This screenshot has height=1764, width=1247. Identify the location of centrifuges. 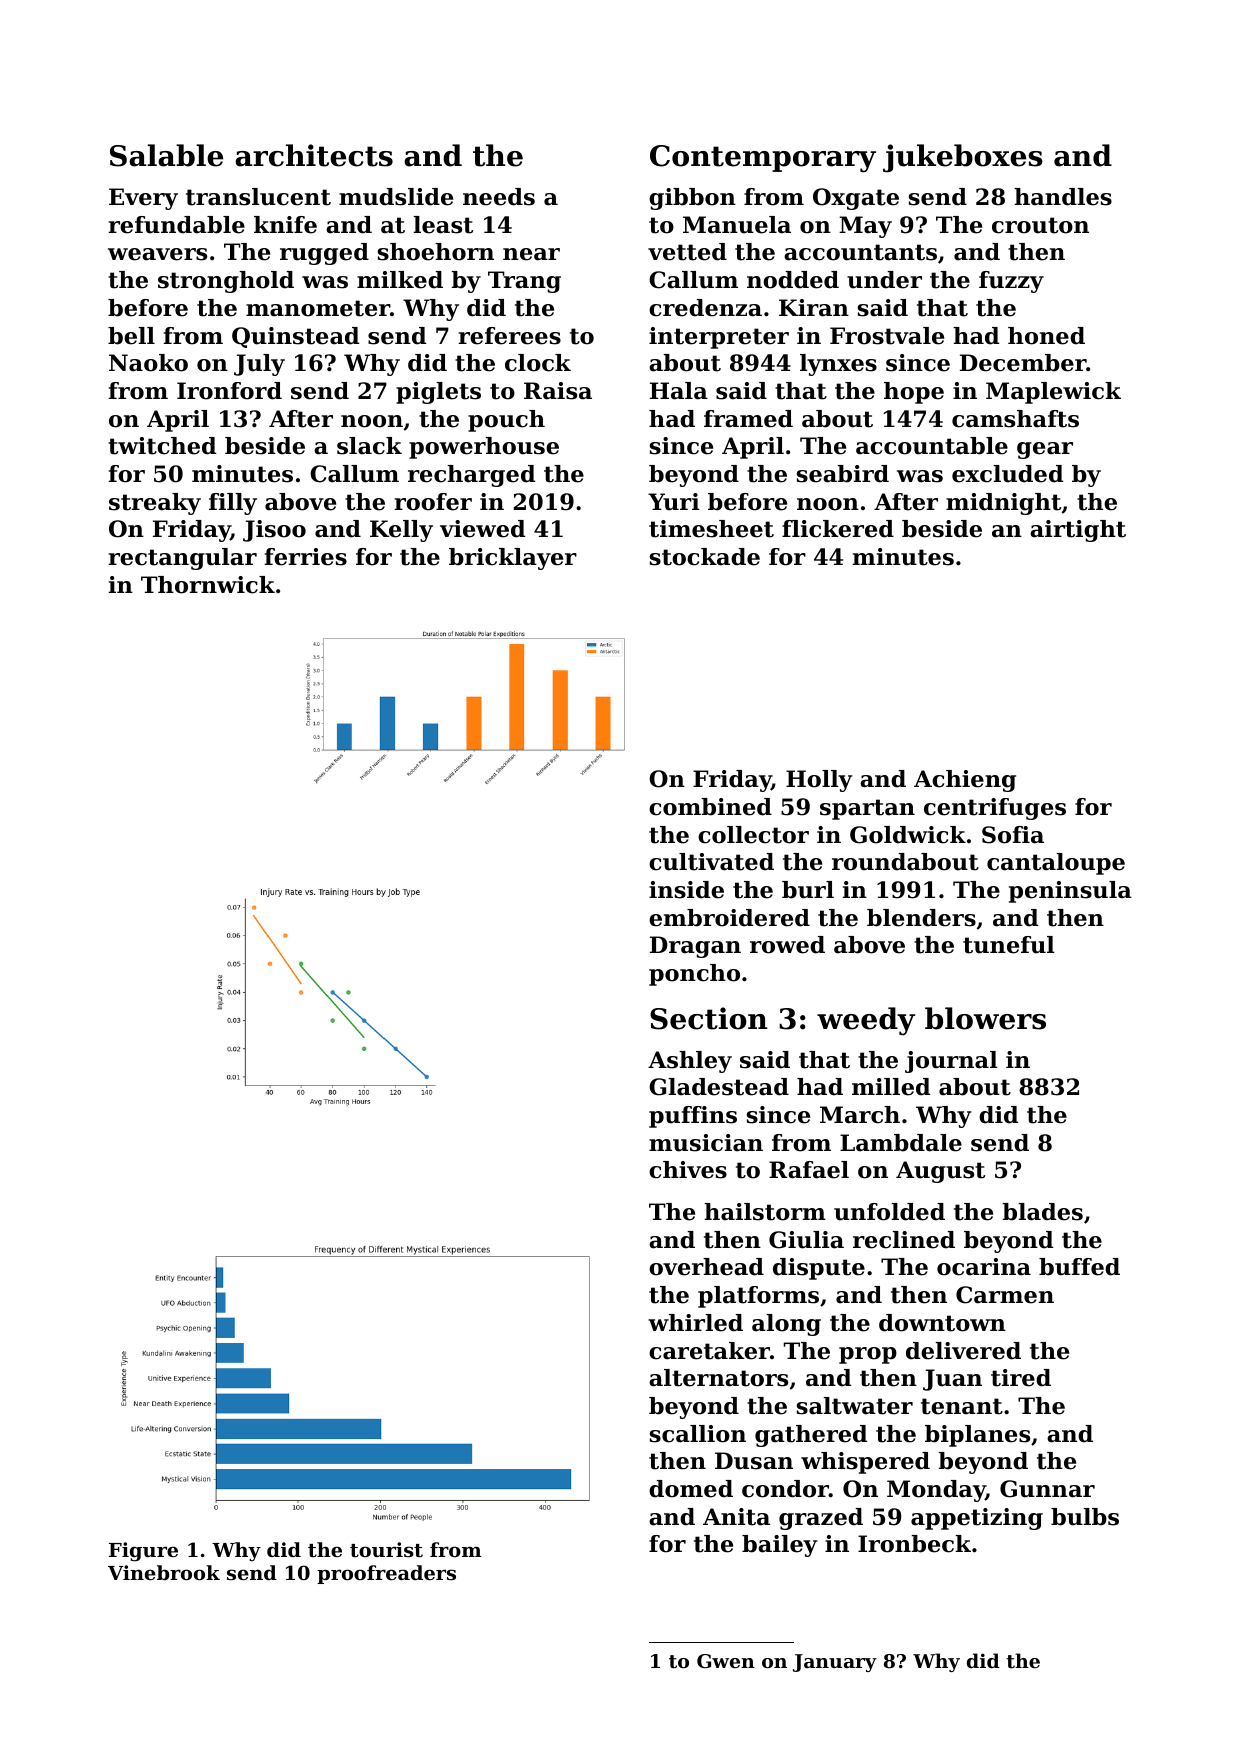
(995, 809).
